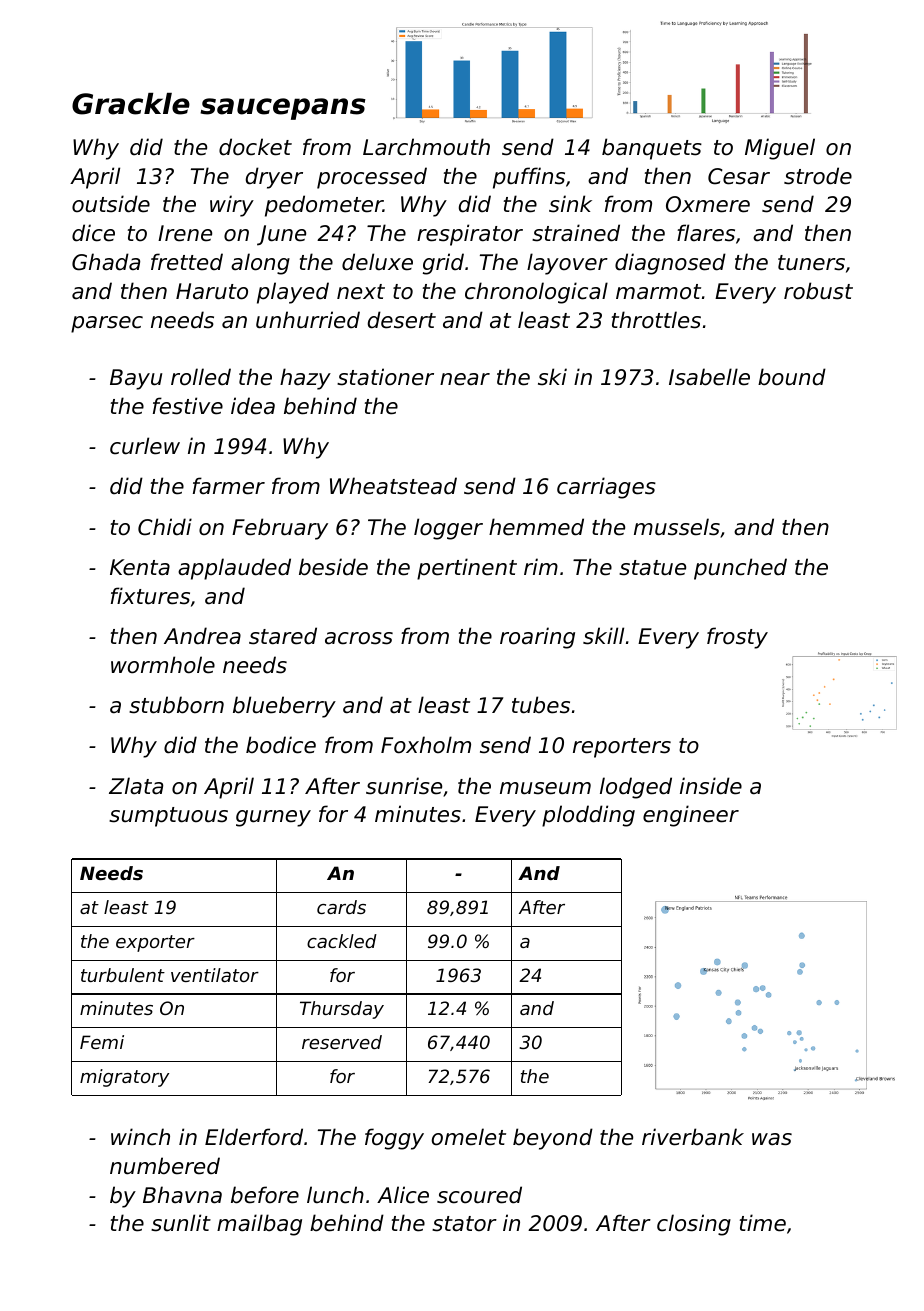 Image resolution: width=924 pixels, height=1311 pixels. Describe the element at coordinates (259, 1225) in the document. I see `mailbag` at that location.
